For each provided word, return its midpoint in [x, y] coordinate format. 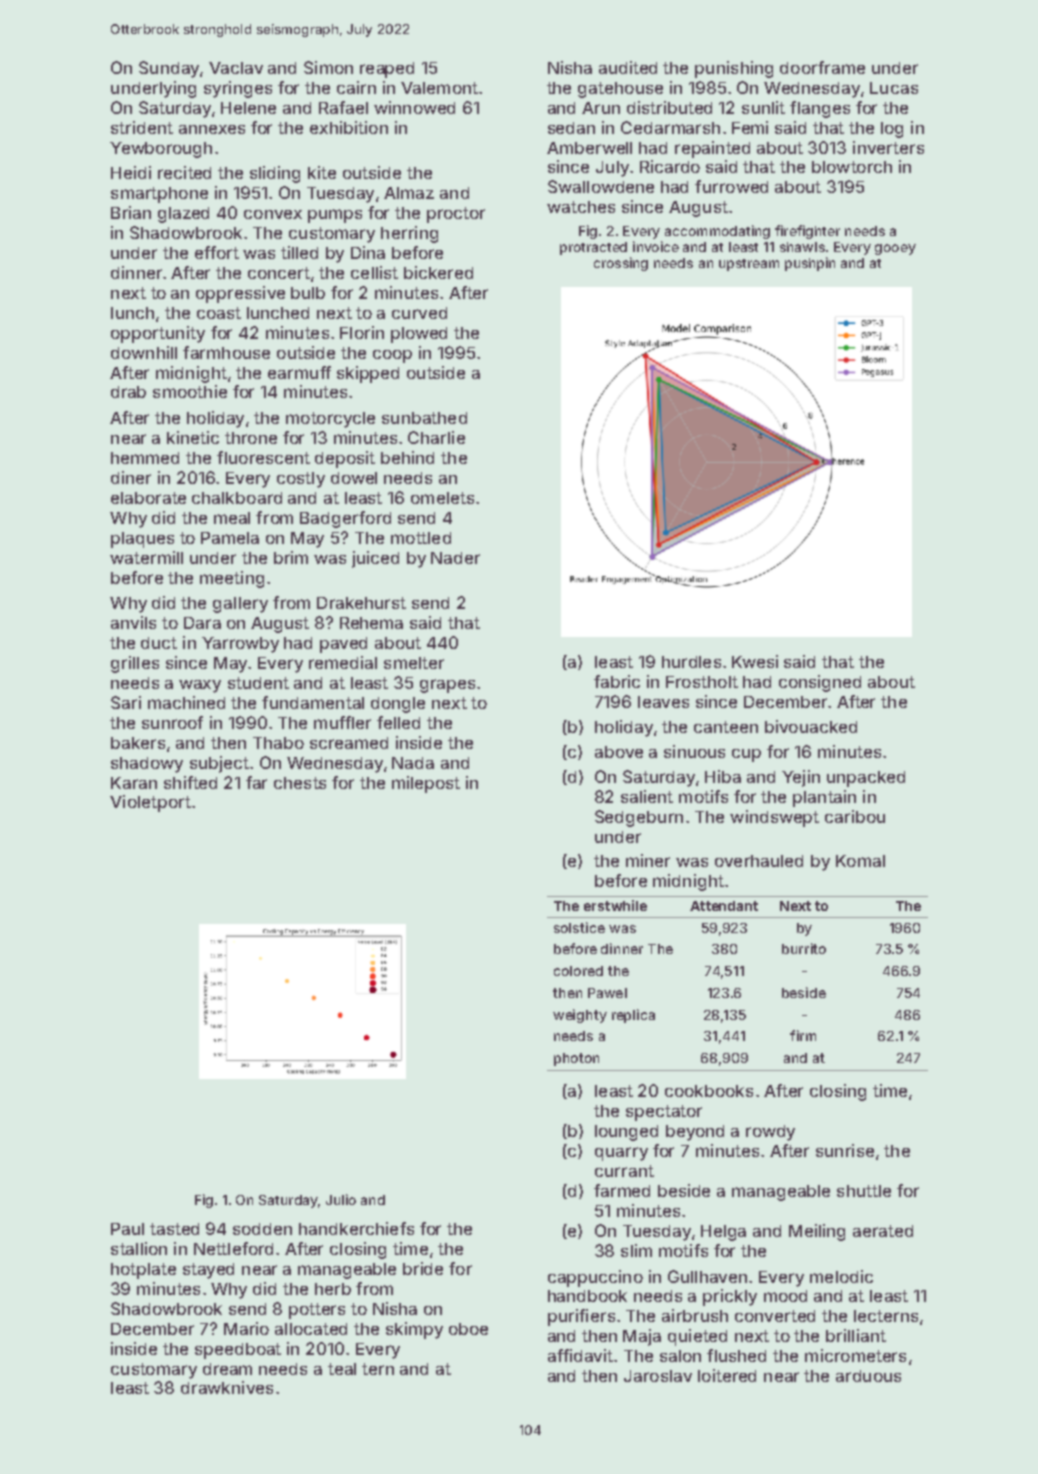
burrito [804, 948]
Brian [131, 212]
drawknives [227, 1387]
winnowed [414, 107]
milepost [426, 784]
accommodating [717, 232]
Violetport [150, 803]
